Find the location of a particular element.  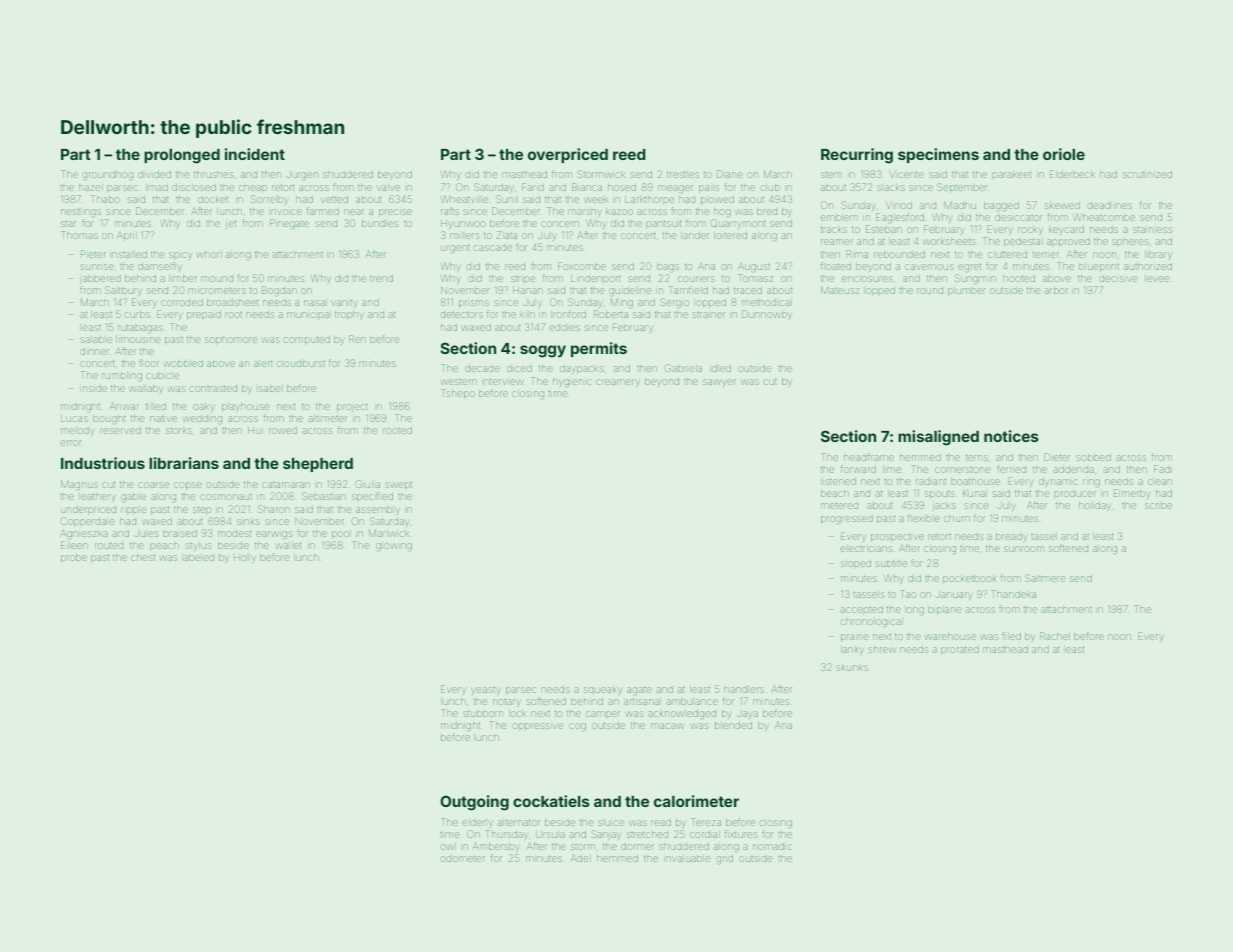

oriole is located at coordinates (1064, 154).
